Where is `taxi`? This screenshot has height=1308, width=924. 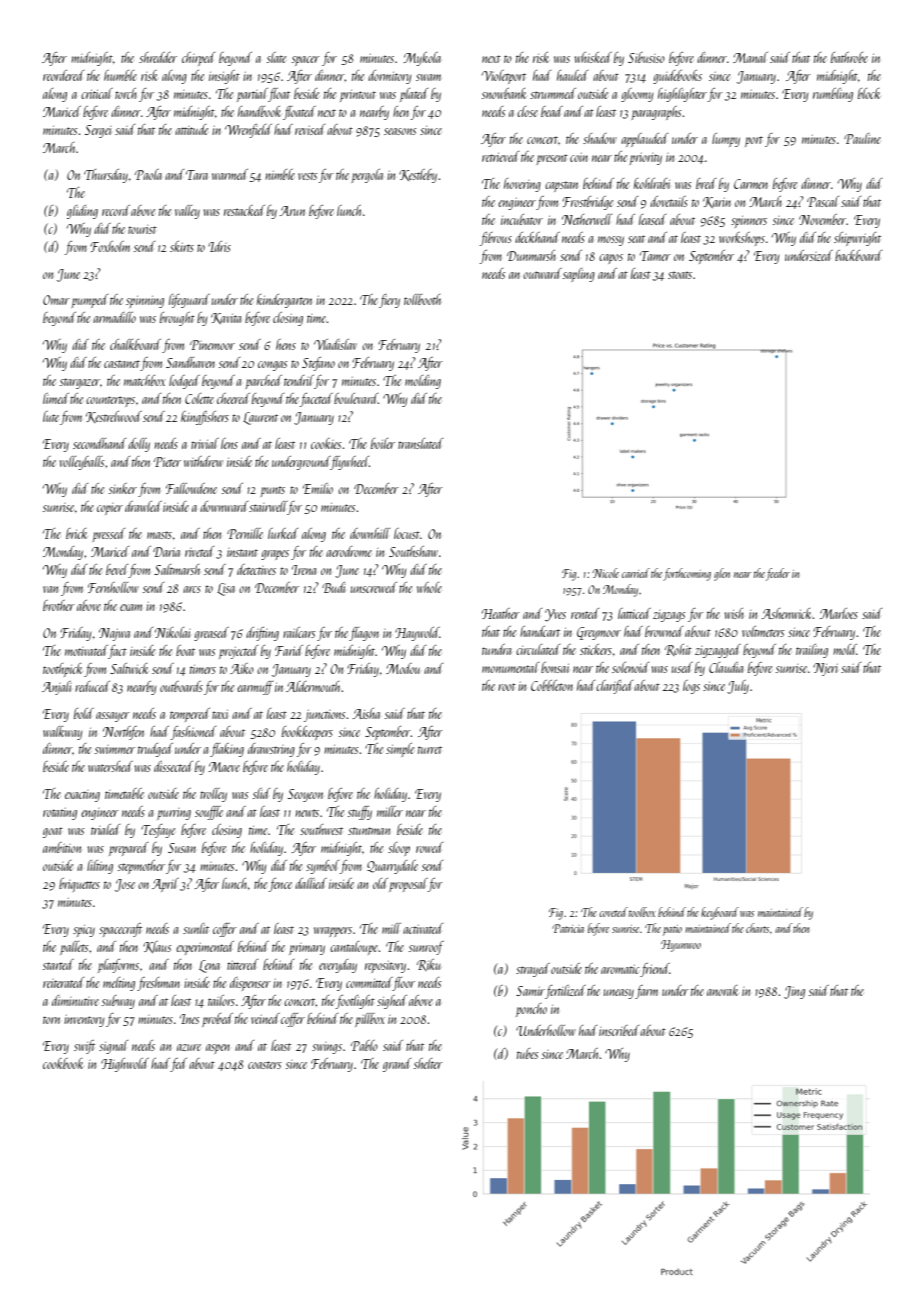
taxi is located at coordinates (220, 714).
